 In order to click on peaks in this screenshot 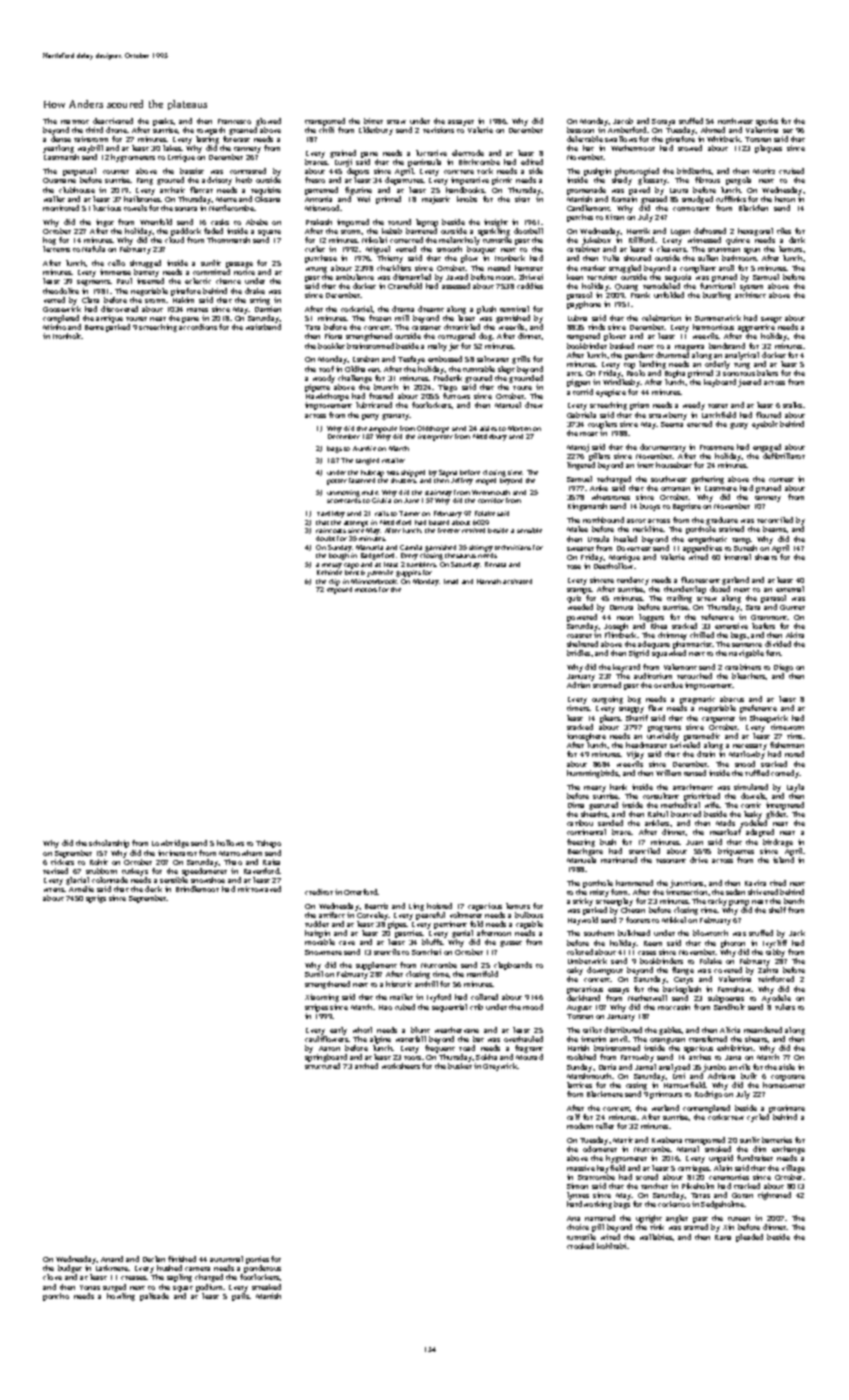, I will do `click(163, 122)`.
